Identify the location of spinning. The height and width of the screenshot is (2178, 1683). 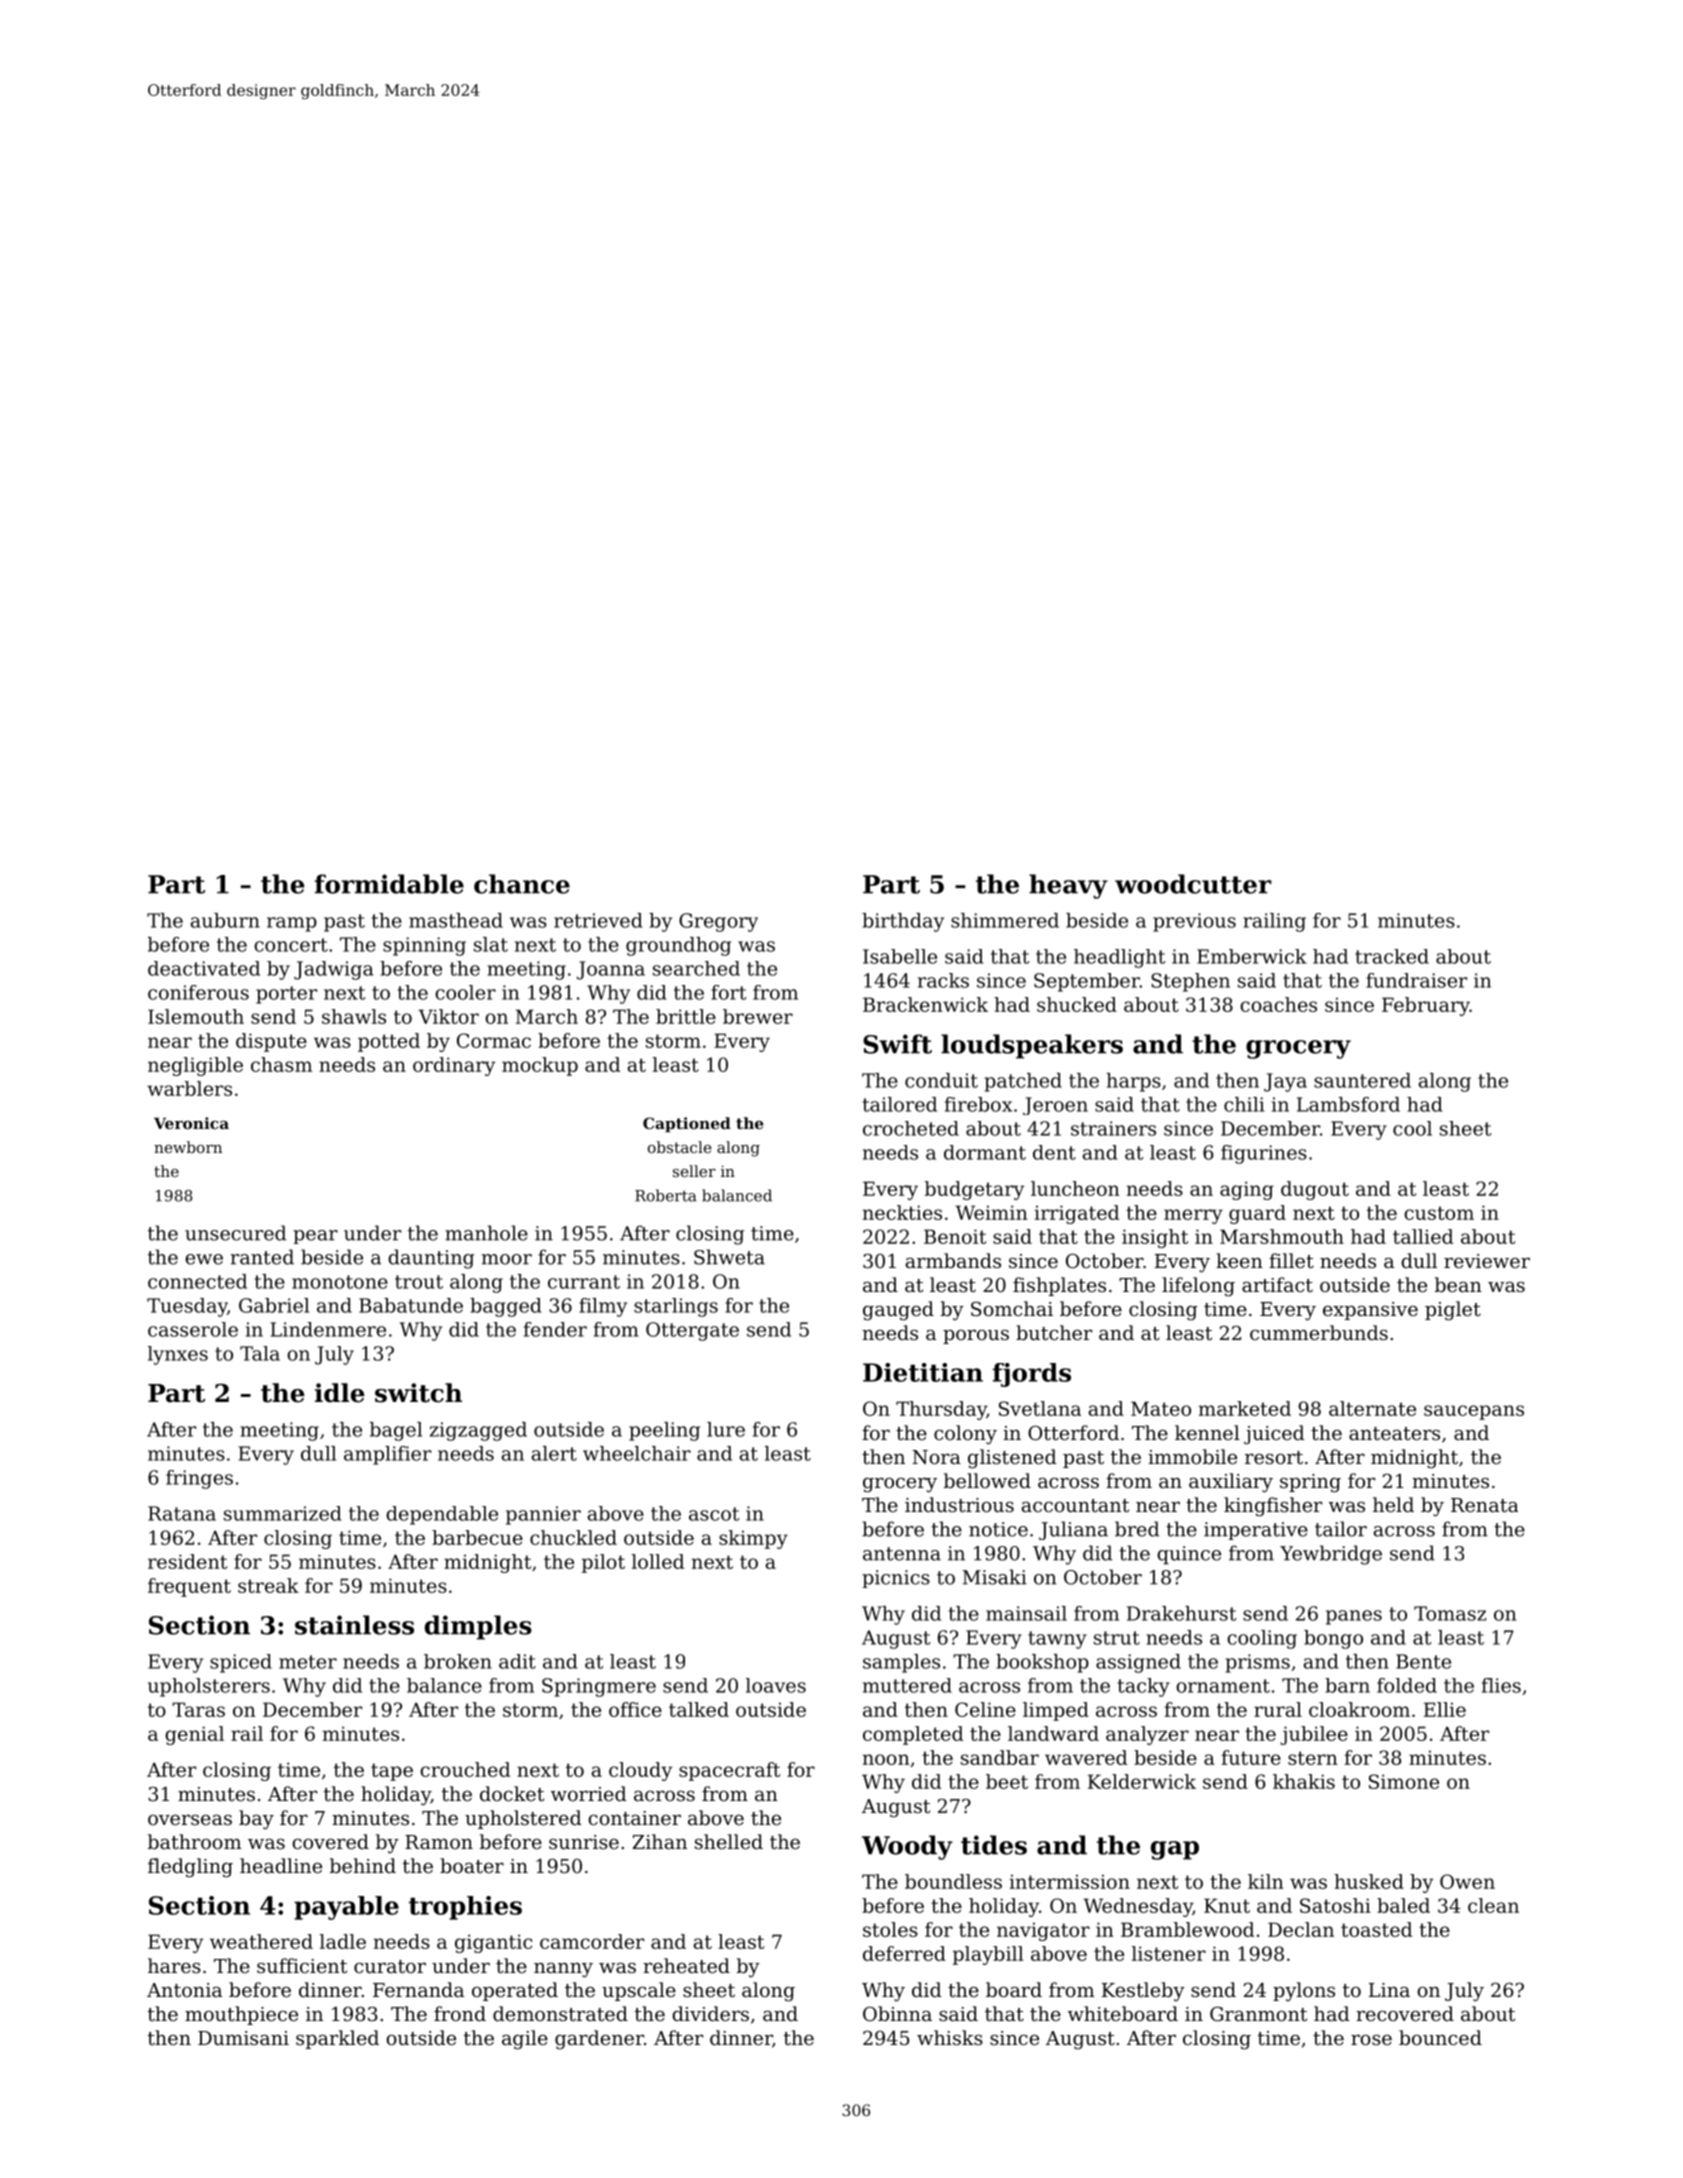
(424, 946).
